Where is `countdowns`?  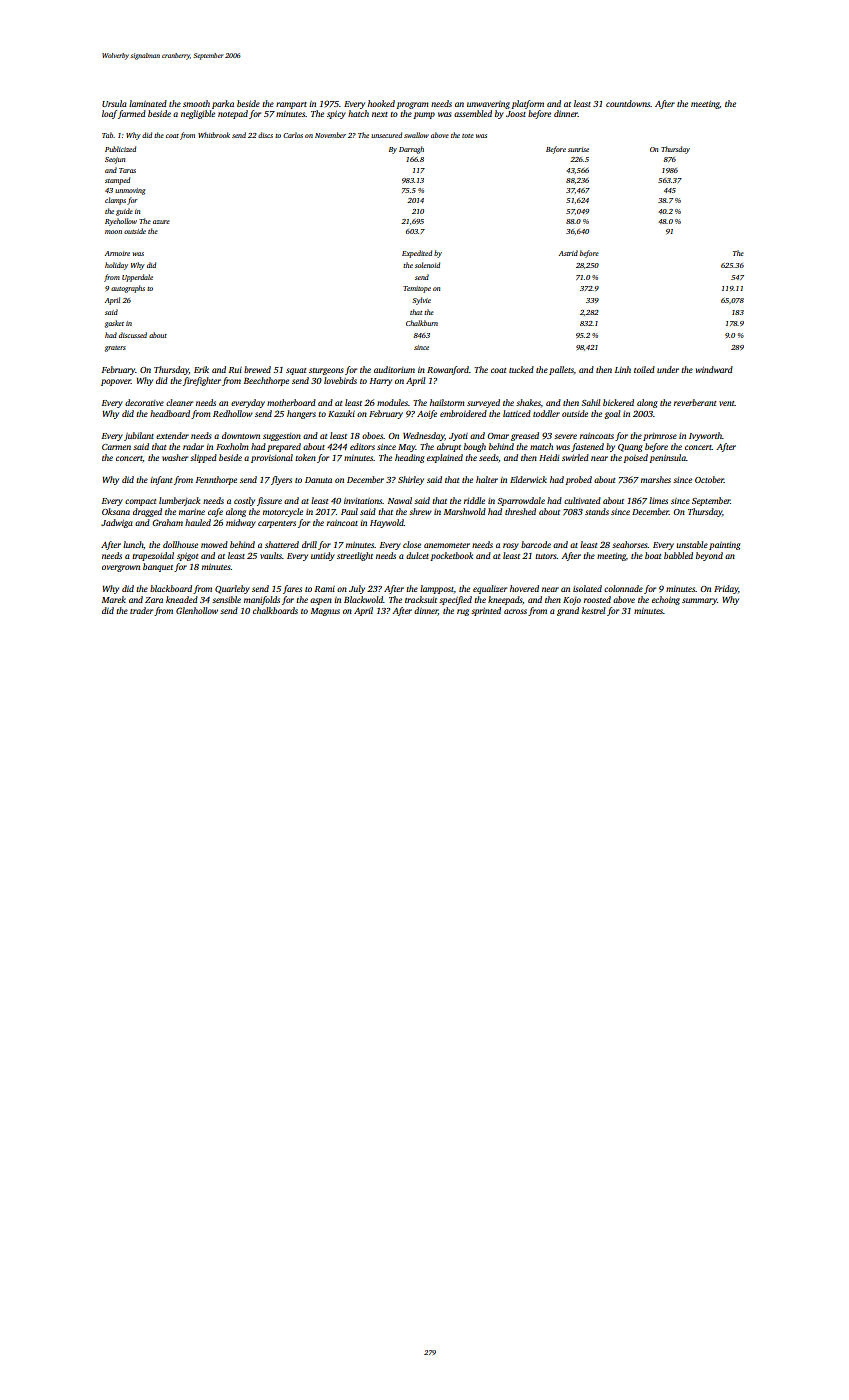
countdowns is located at coordinates (628, 103).
